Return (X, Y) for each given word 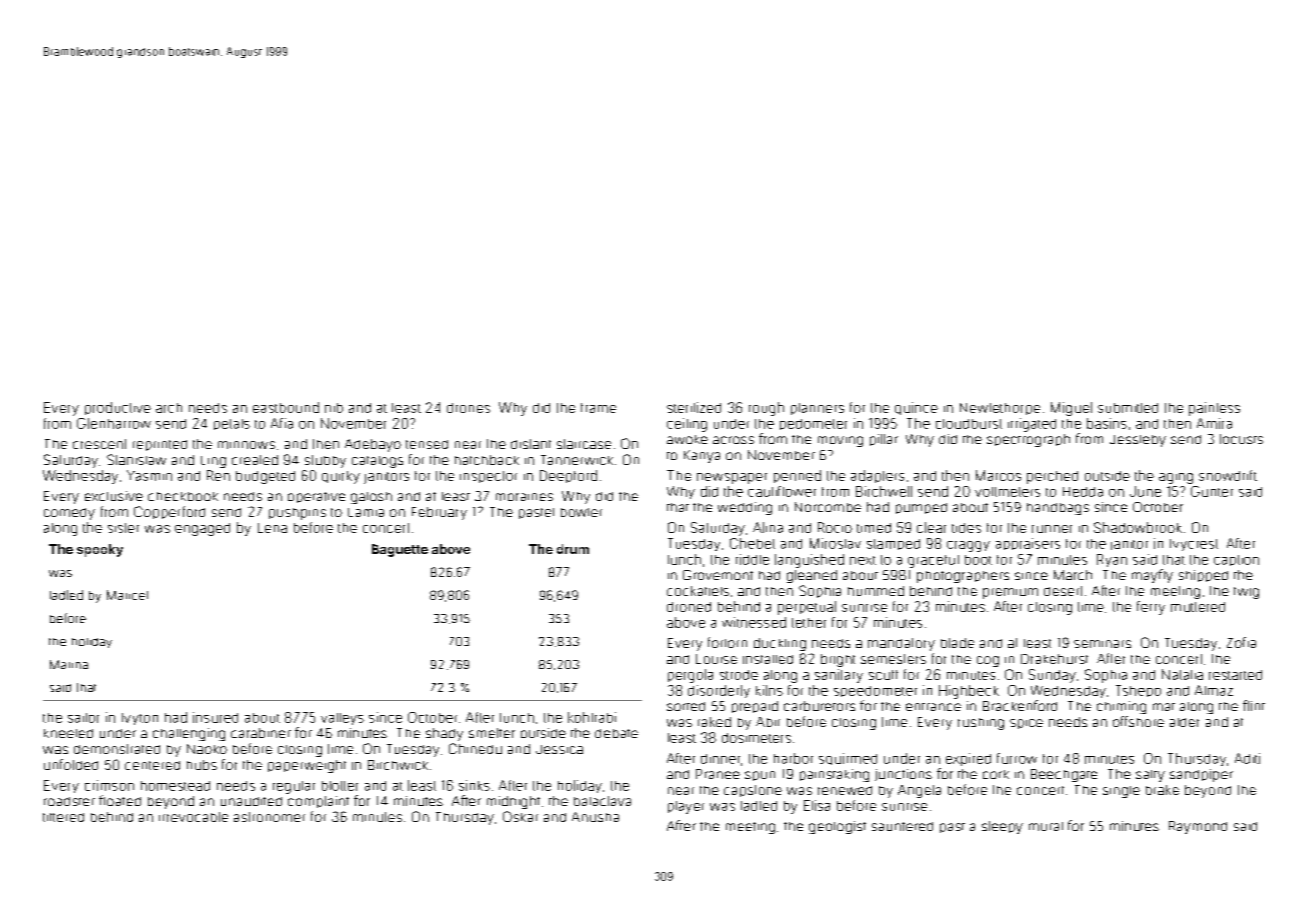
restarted (1235, 675)
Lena (272, 528)
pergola (690, 676)
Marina (69, 664)
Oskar (520, 816)
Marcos (998, 475)
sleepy (1002, 827)
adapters (877, 476)
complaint (318, 802)
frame (598, 408)
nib (334, 408)
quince (916, 408)
